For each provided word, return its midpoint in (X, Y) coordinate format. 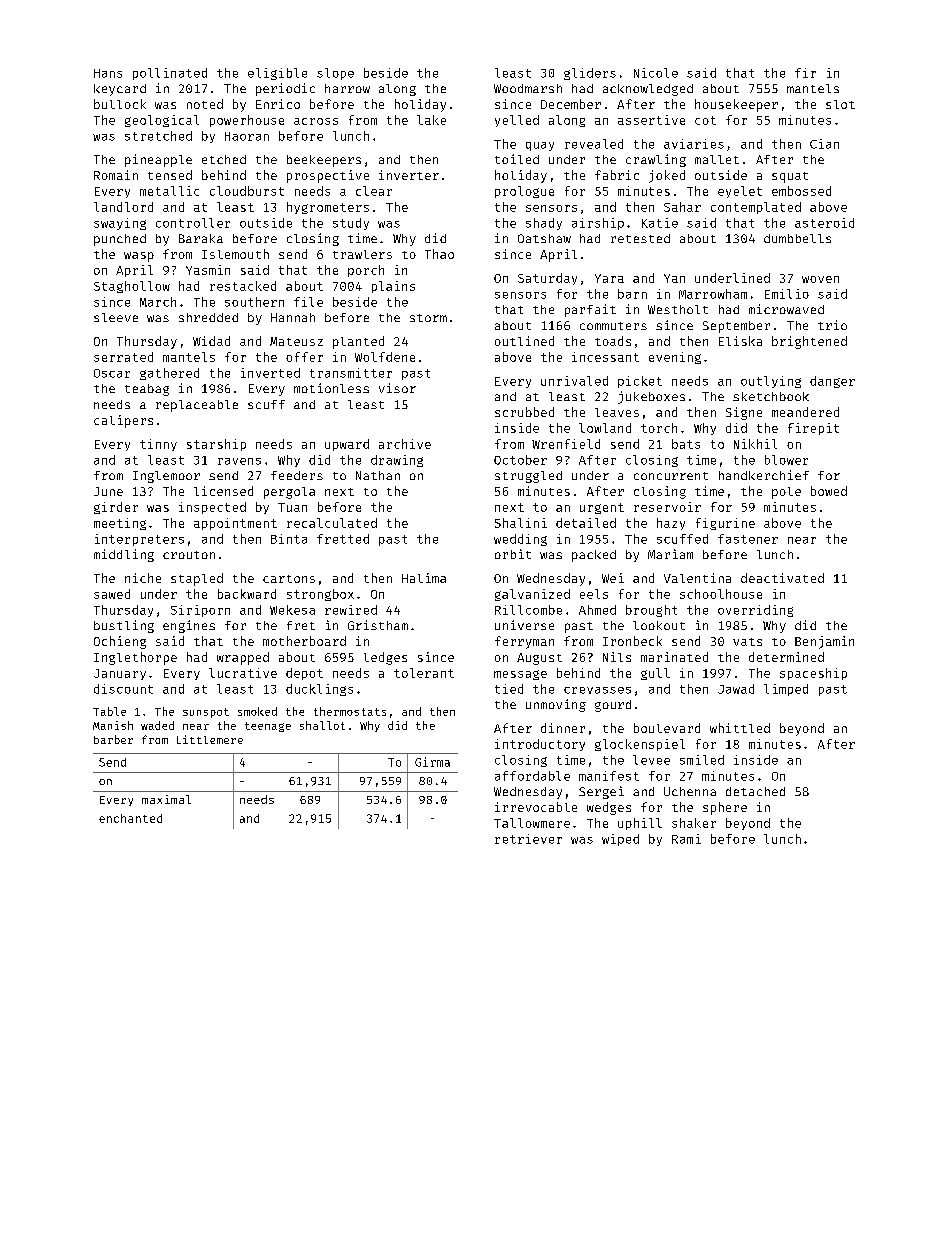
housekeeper (736, 105)
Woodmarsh (528, 88)
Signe (744, 413)
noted (205, 104)
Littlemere (210, 739)
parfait (590, 310)
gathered (169, 374)
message (520, 675)
